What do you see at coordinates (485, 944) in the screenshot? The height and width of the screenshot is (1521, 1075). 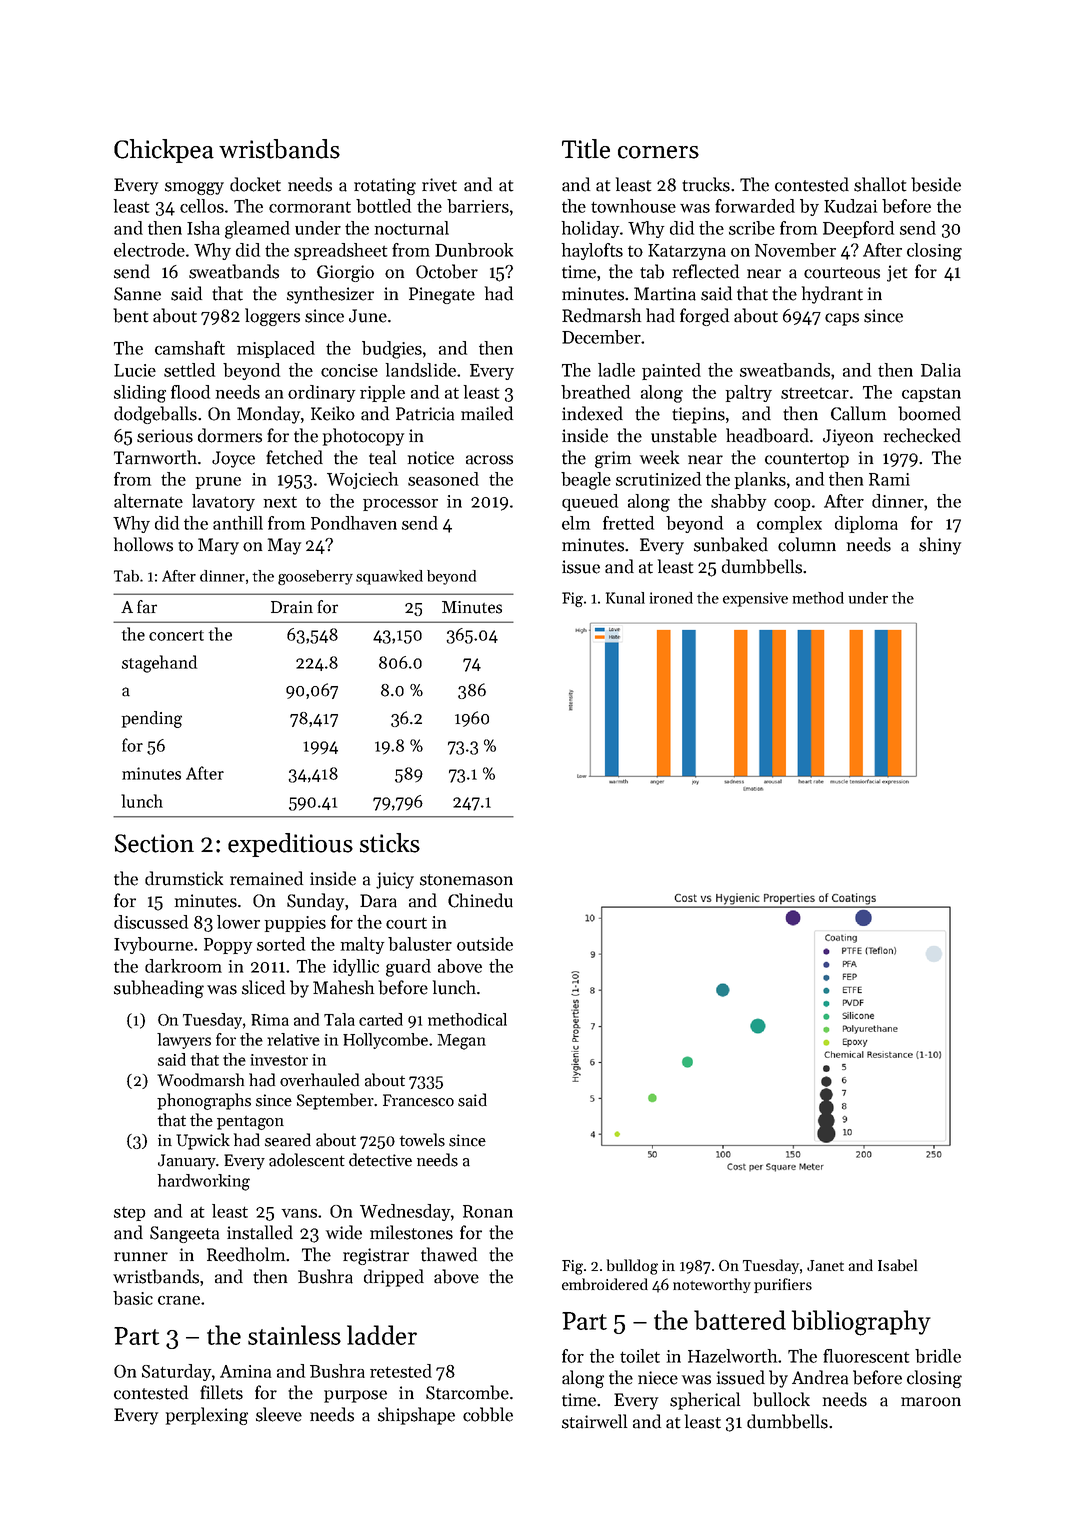 I see `outside` at bounding box center [485, 944].
